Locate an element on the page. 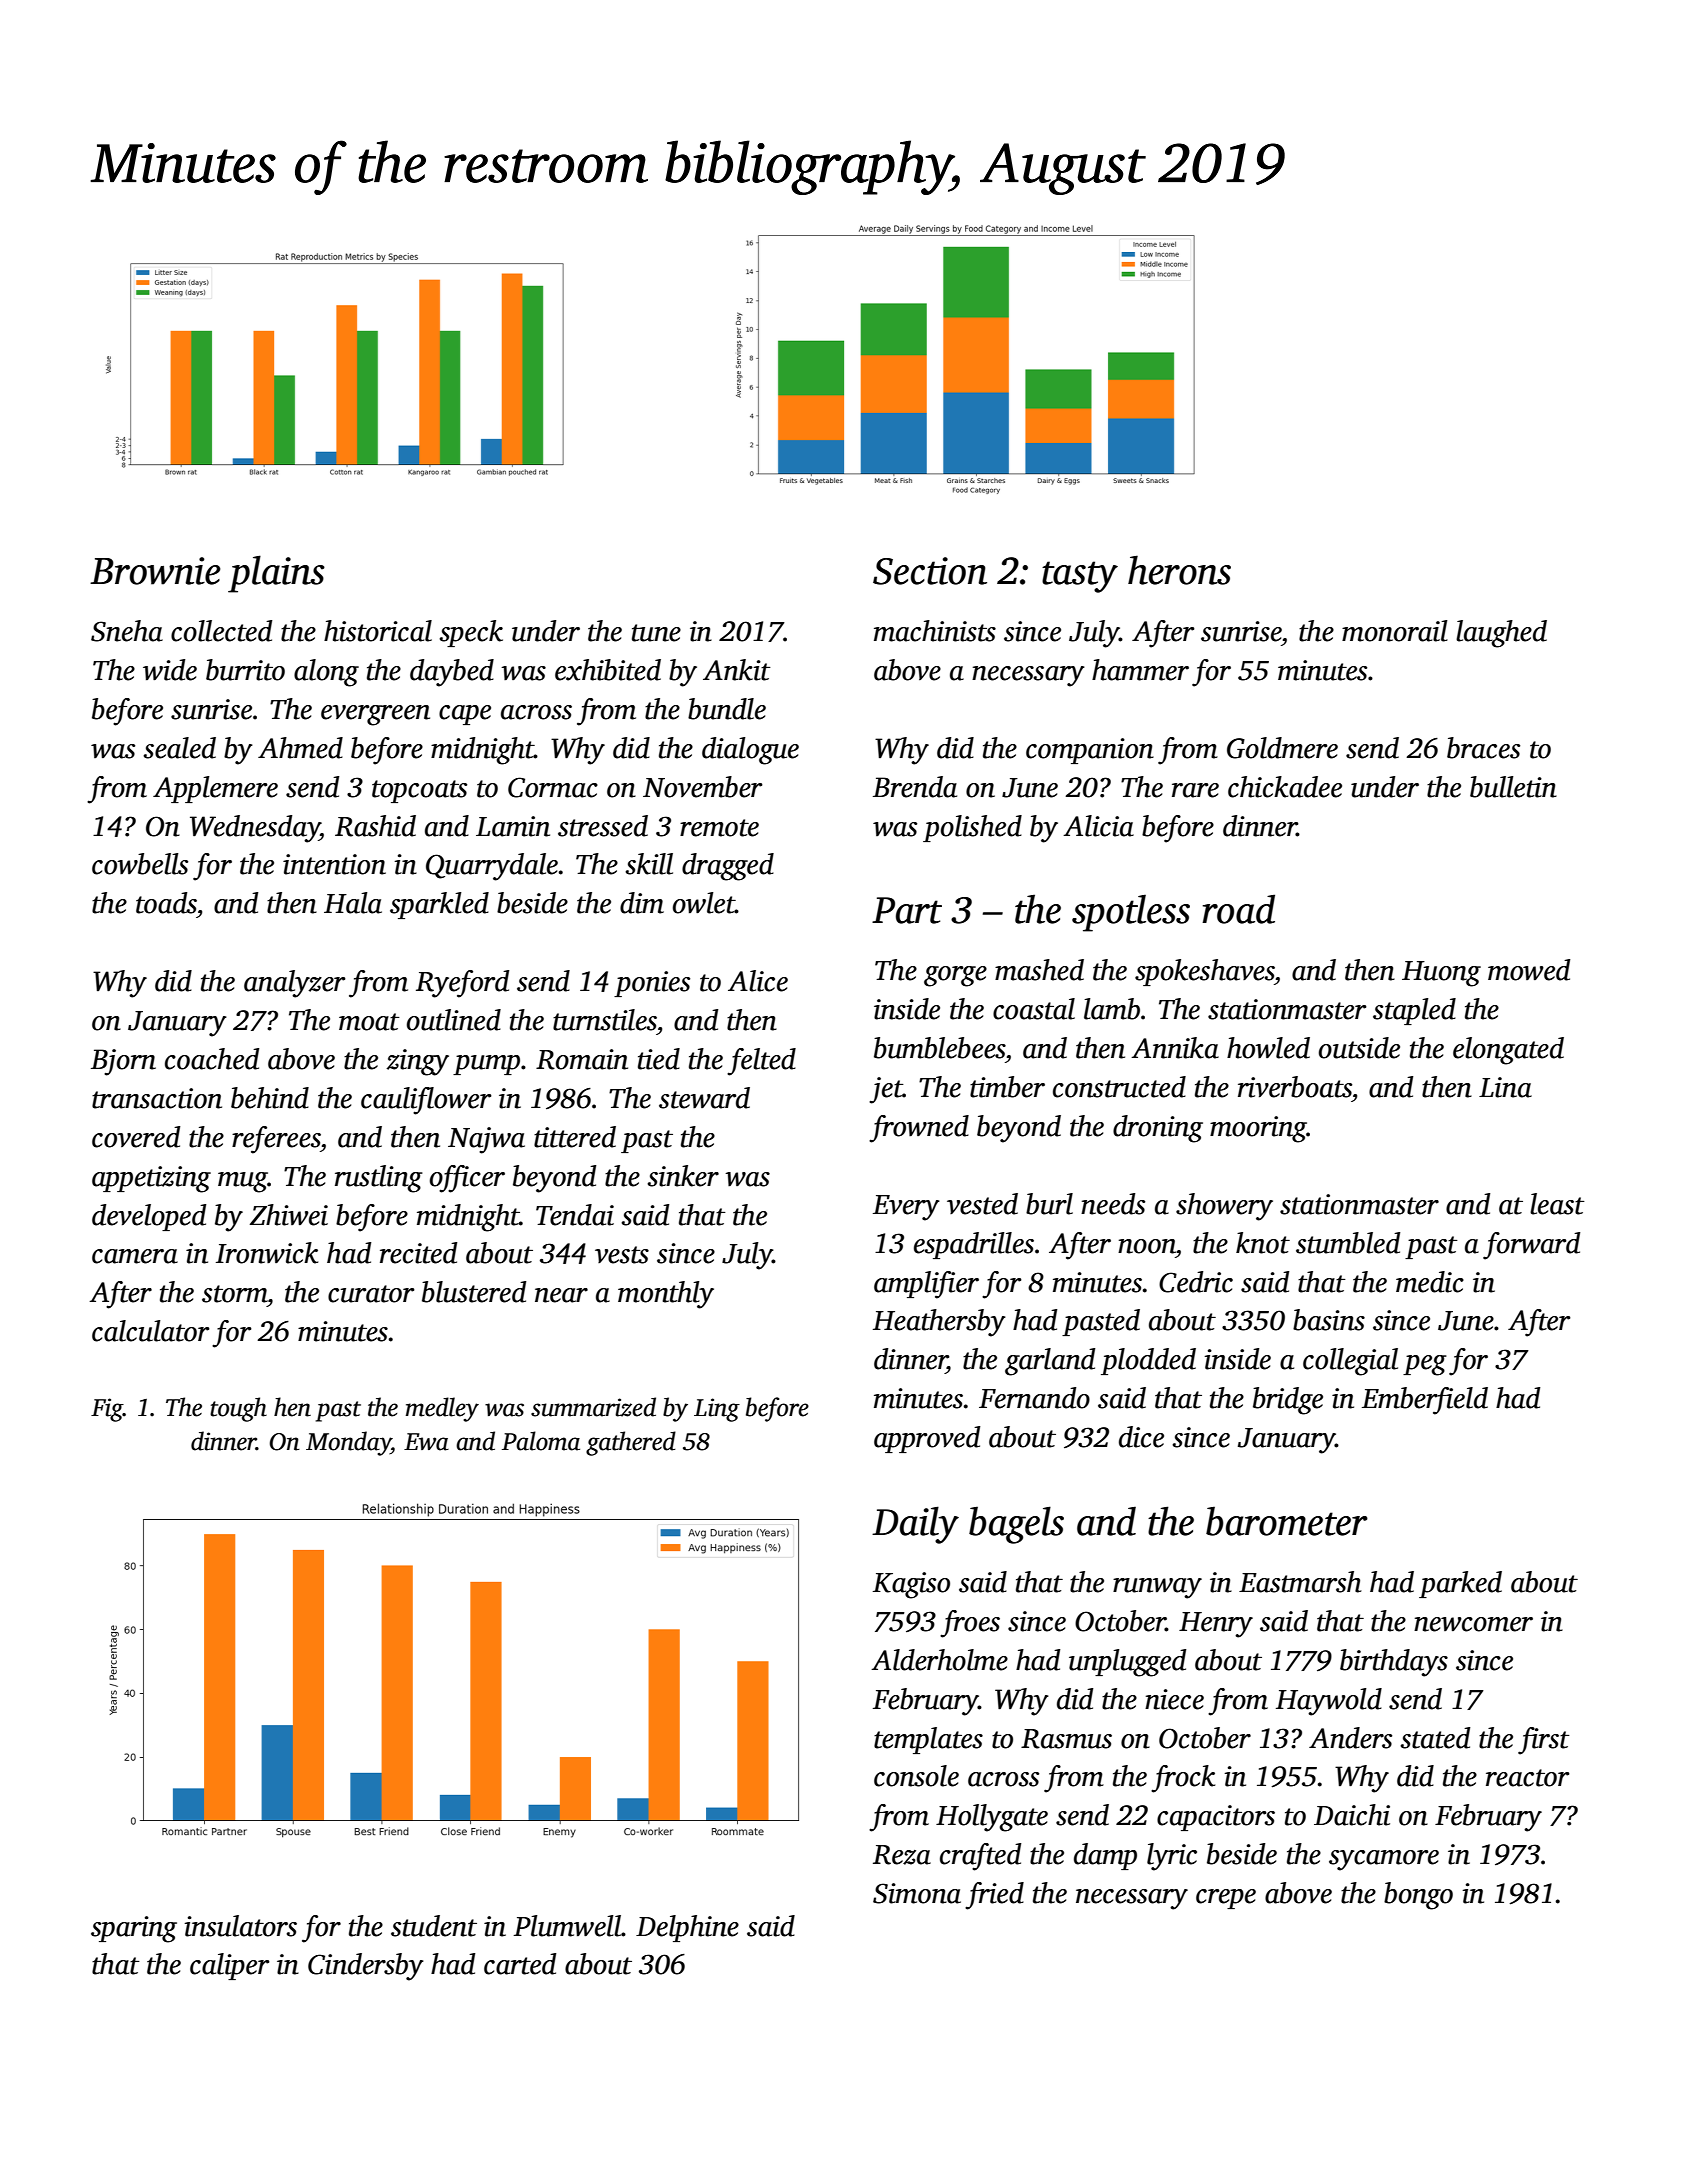 This document has width=1683, height=2178. plains is located at coordinates (276, 574).
